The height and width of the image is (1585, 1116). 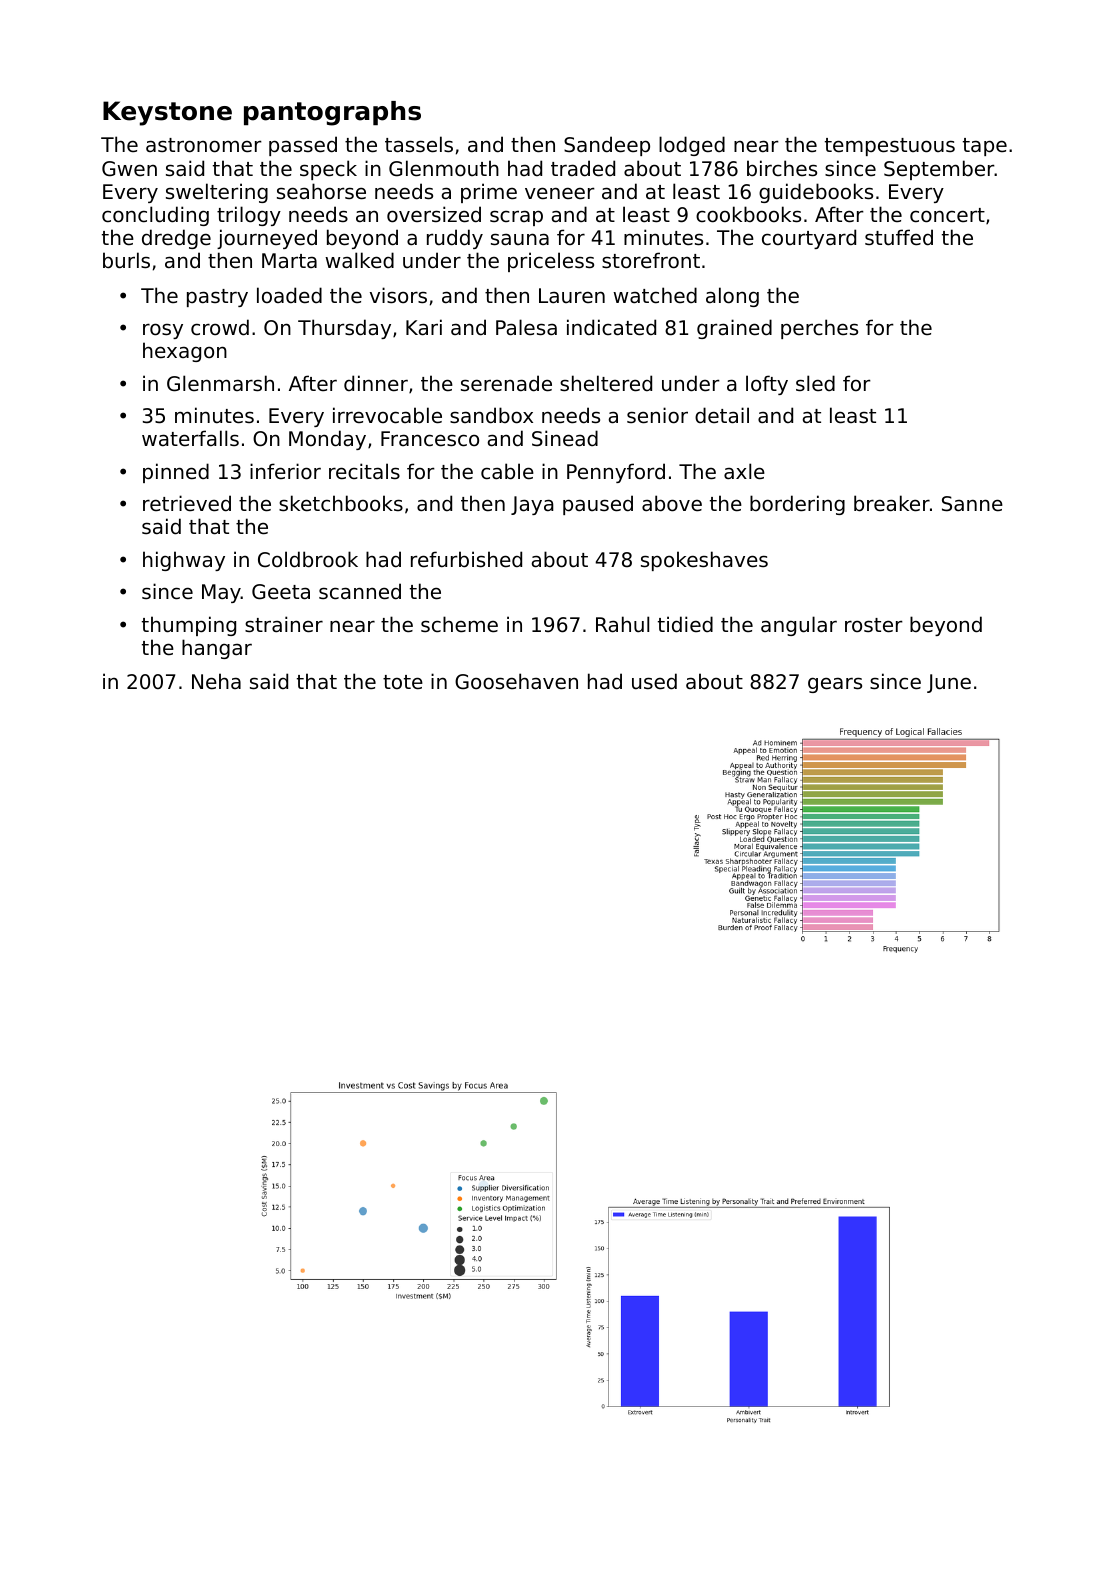 What do you see at coordinates (216, 681) in the image?
I see `Neha` at bounding box center [216, 681].
